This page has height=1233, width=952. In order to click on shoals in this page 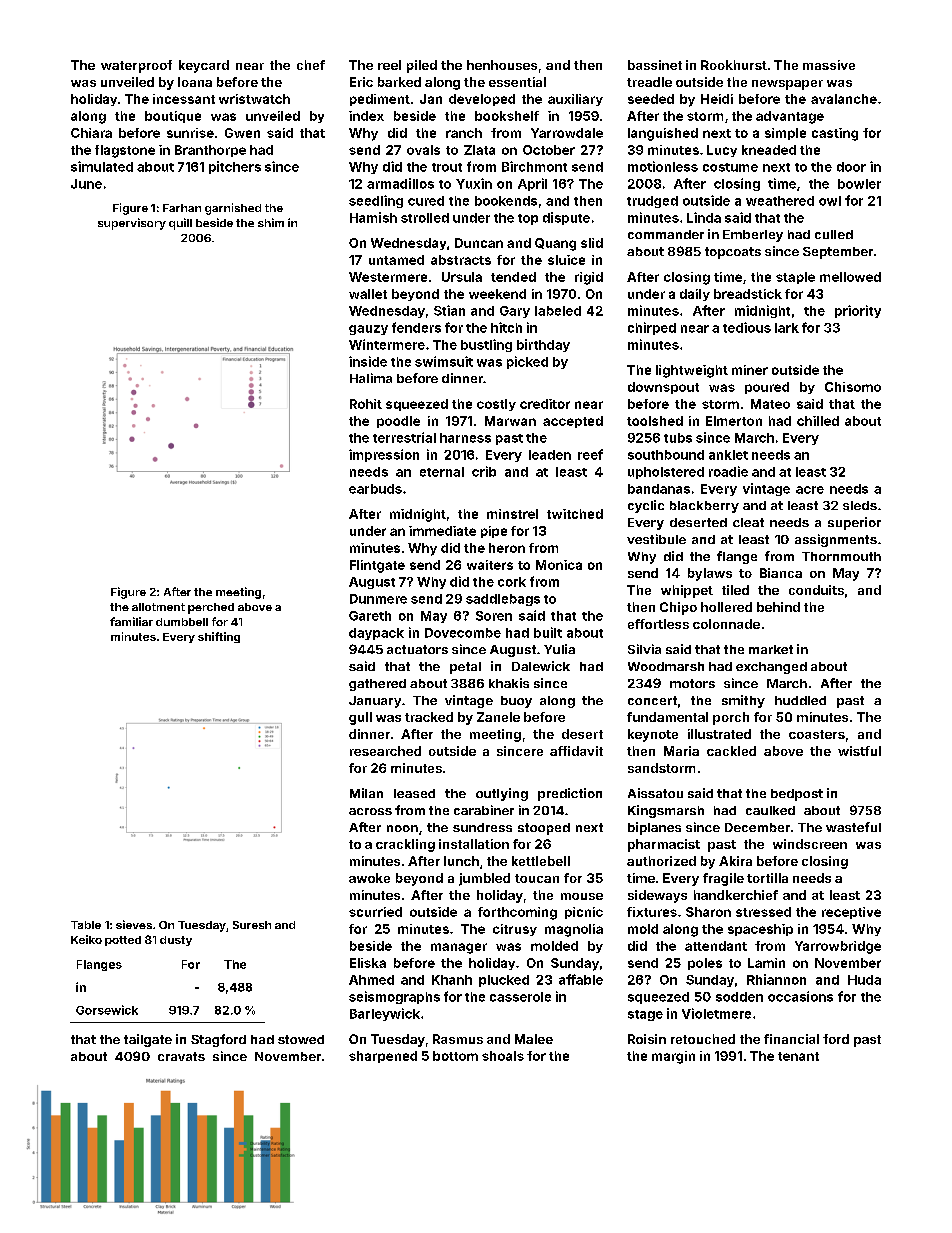, I will do `click(503, 1056)`.
